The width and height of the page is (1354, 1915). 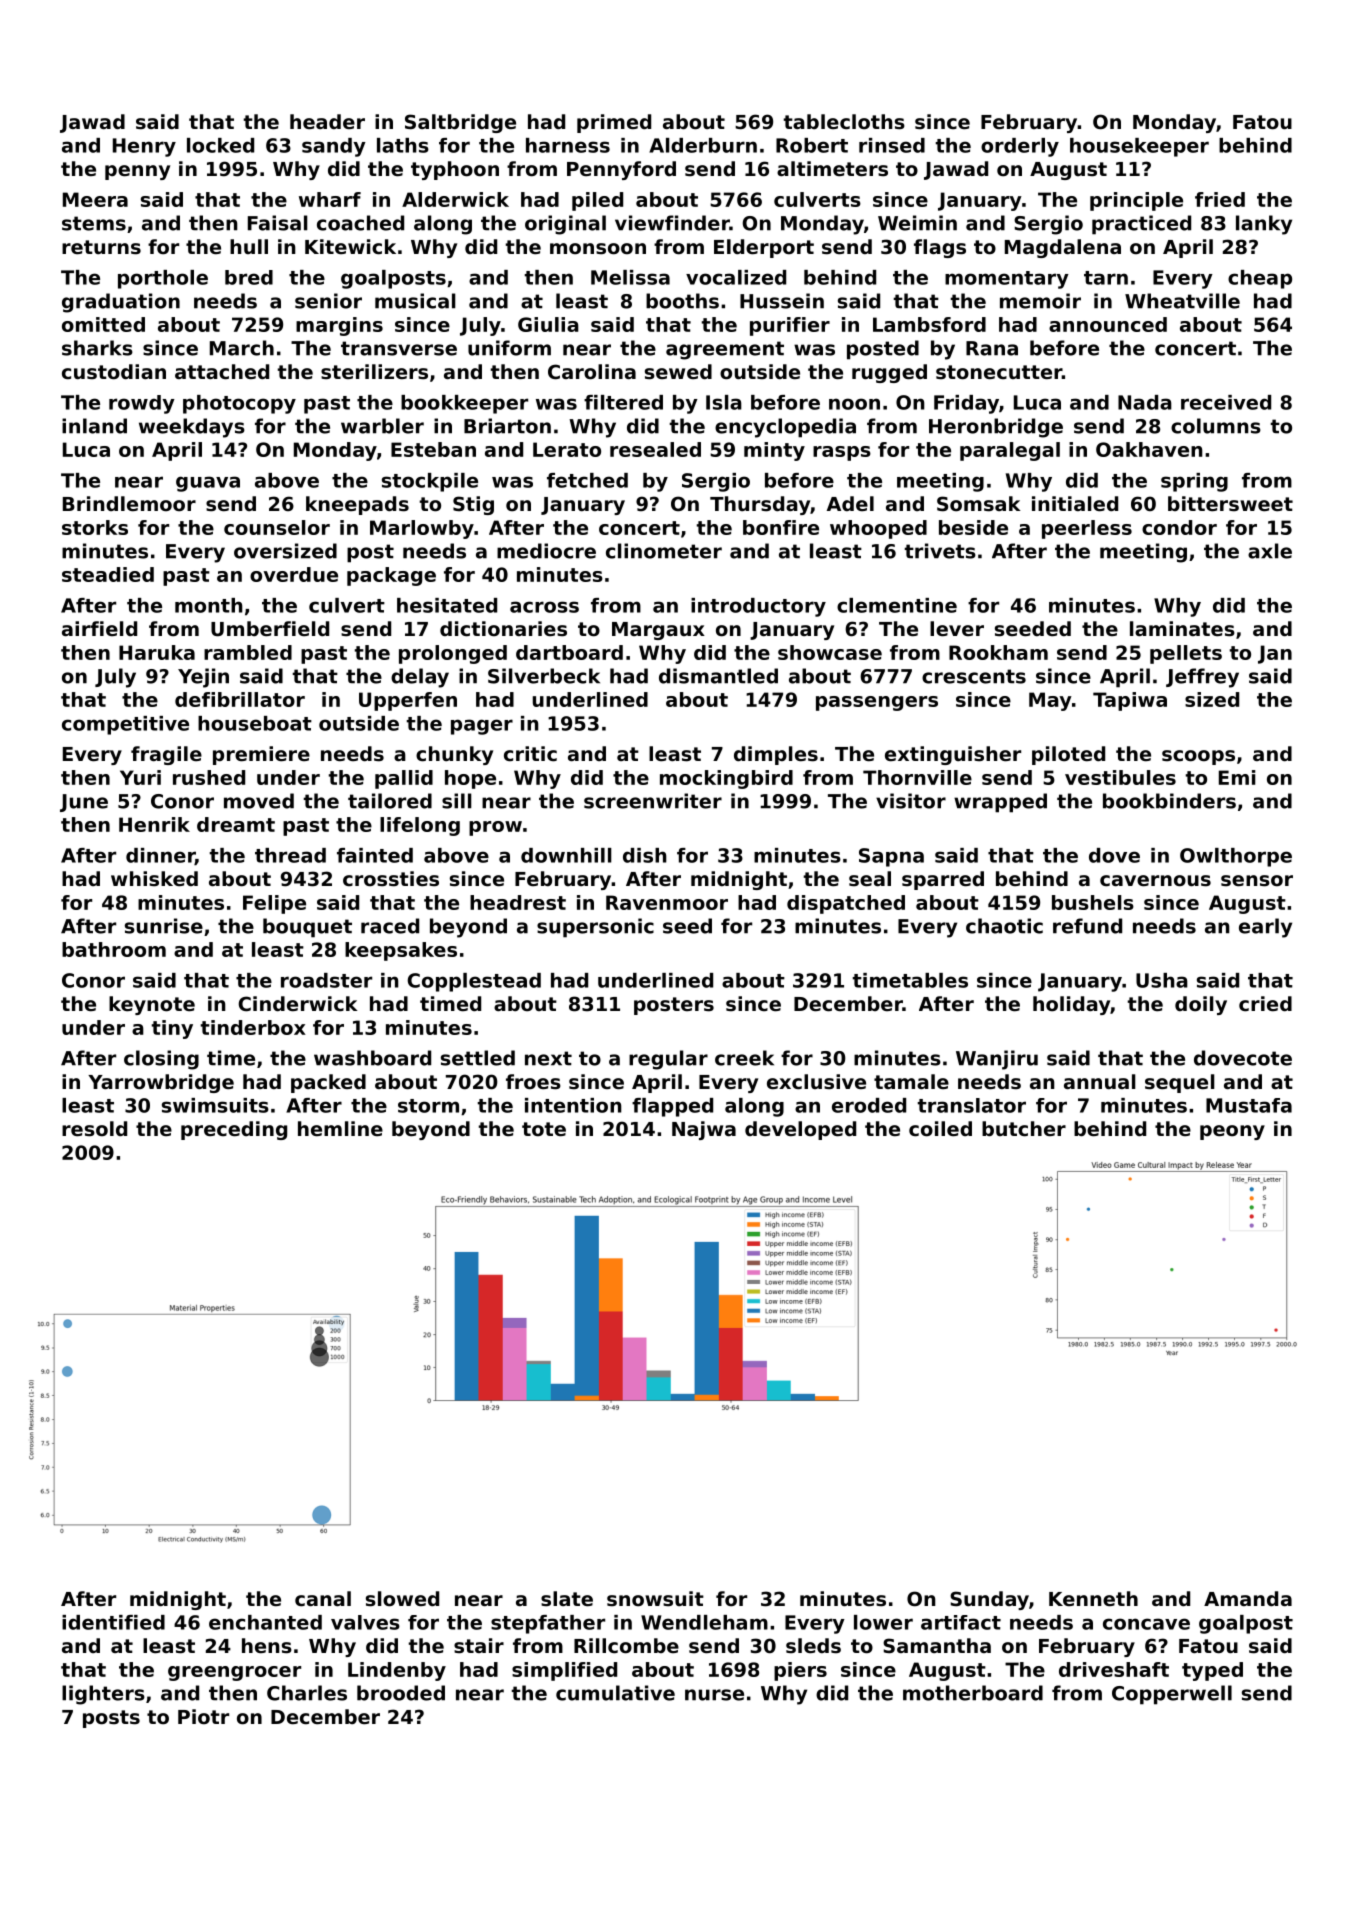 I want to click on cavernous, so click(x=1155, y=881).
